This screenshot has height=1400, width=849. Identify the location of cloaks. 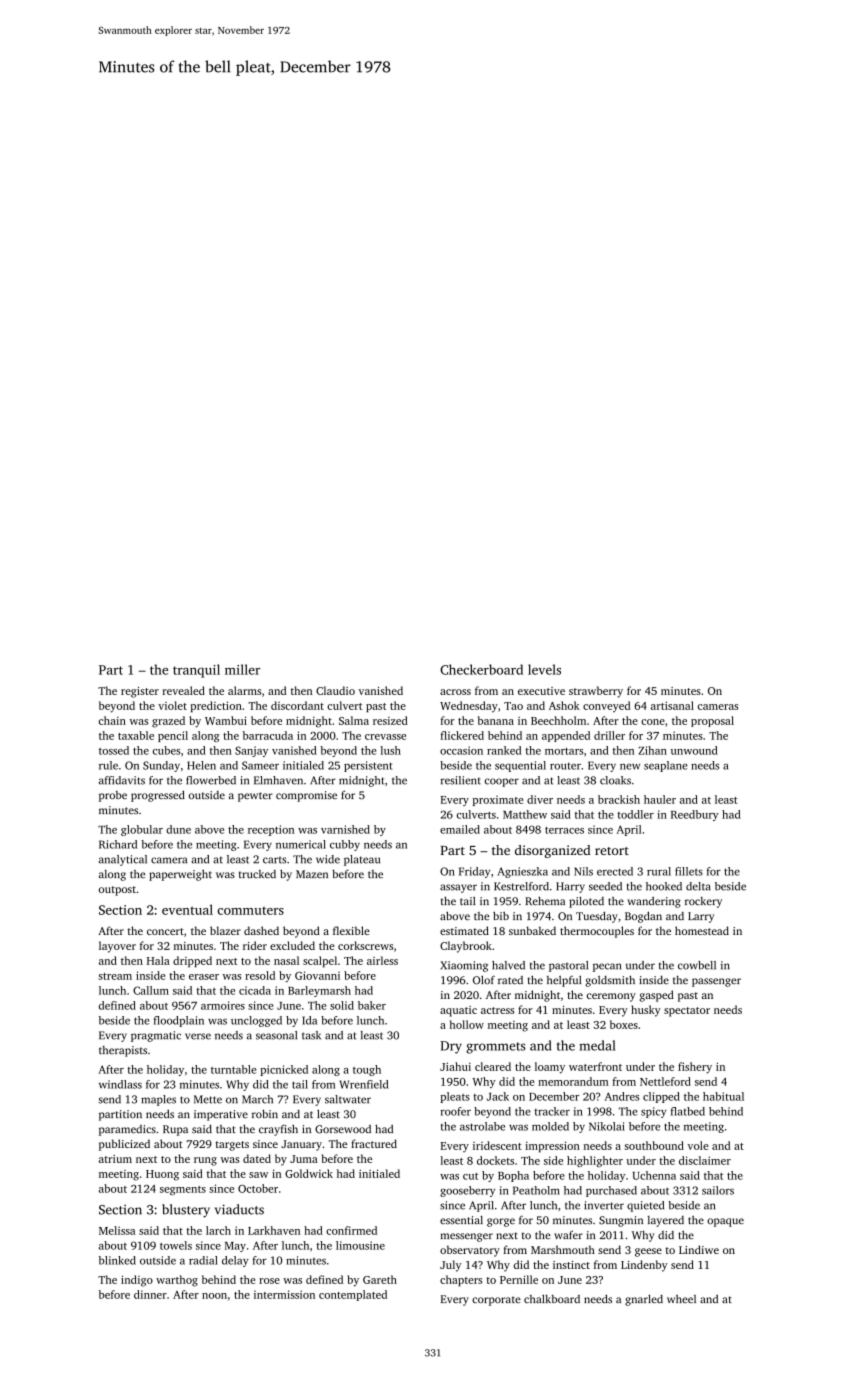
(615, 780).
